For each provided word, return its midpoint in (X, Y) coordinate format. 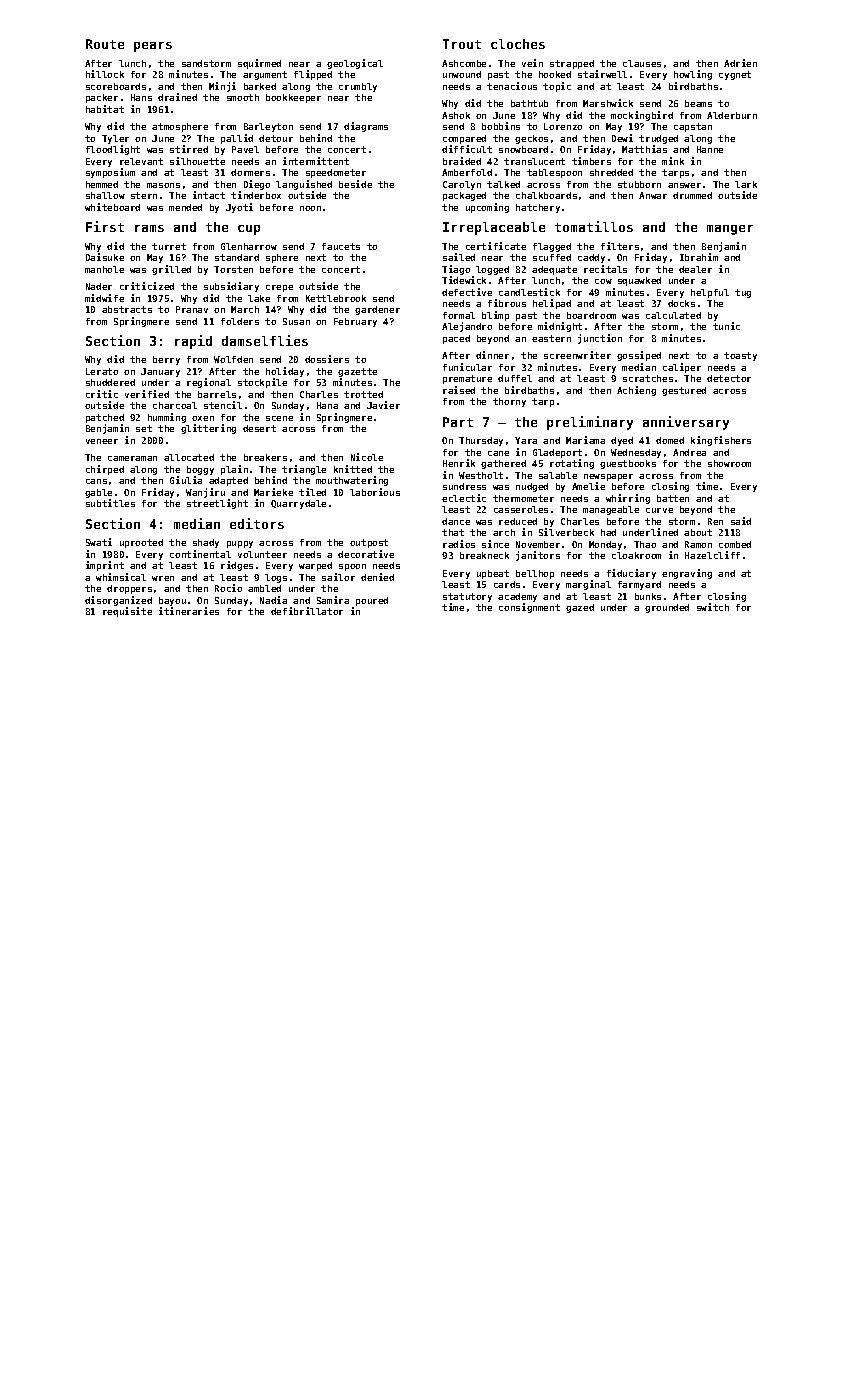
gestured (684, 391)
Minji (222, 87)
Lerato (102, 371)
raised (459, 390)
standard (237, 257)
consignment (529, 608)
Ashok (456, 115)
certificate (496, 246)
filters (620, 246)
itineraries (189, 611)
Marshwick (608, 103)
